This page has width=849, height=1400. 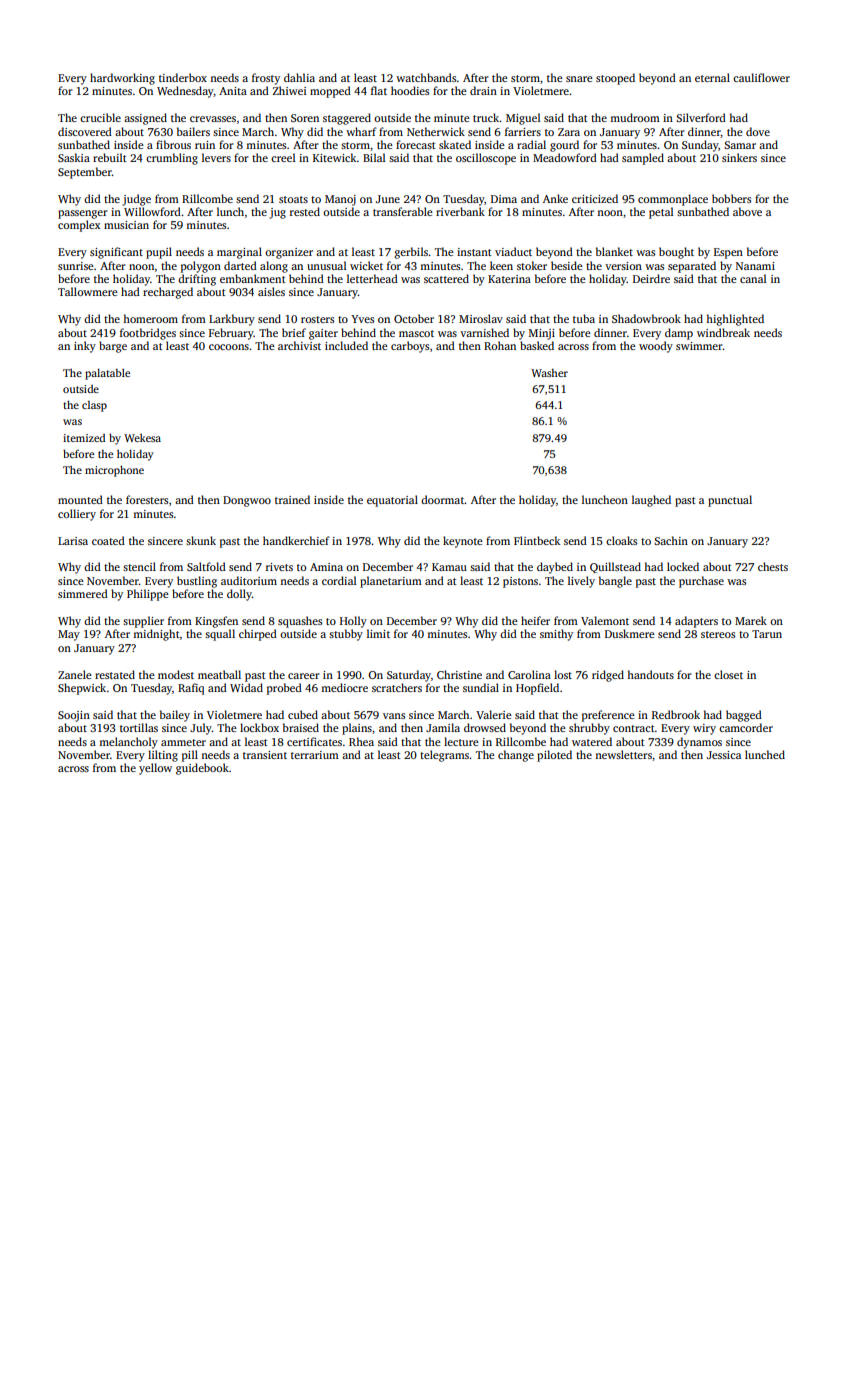 I want to click on criticized, so click(x=595, y=198).
